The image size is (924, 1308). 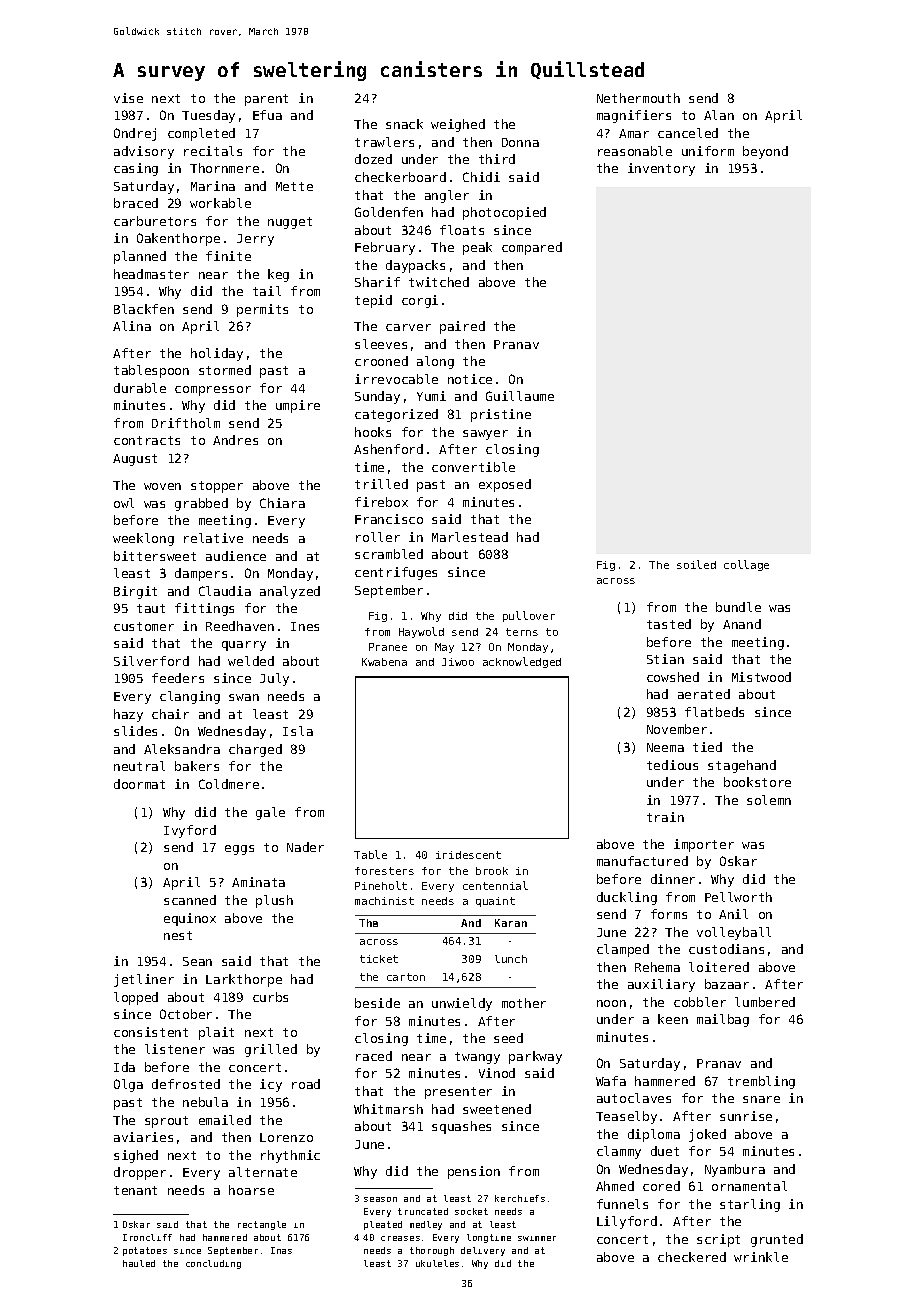 I want to click on compared, so click(x=532, y=248).
